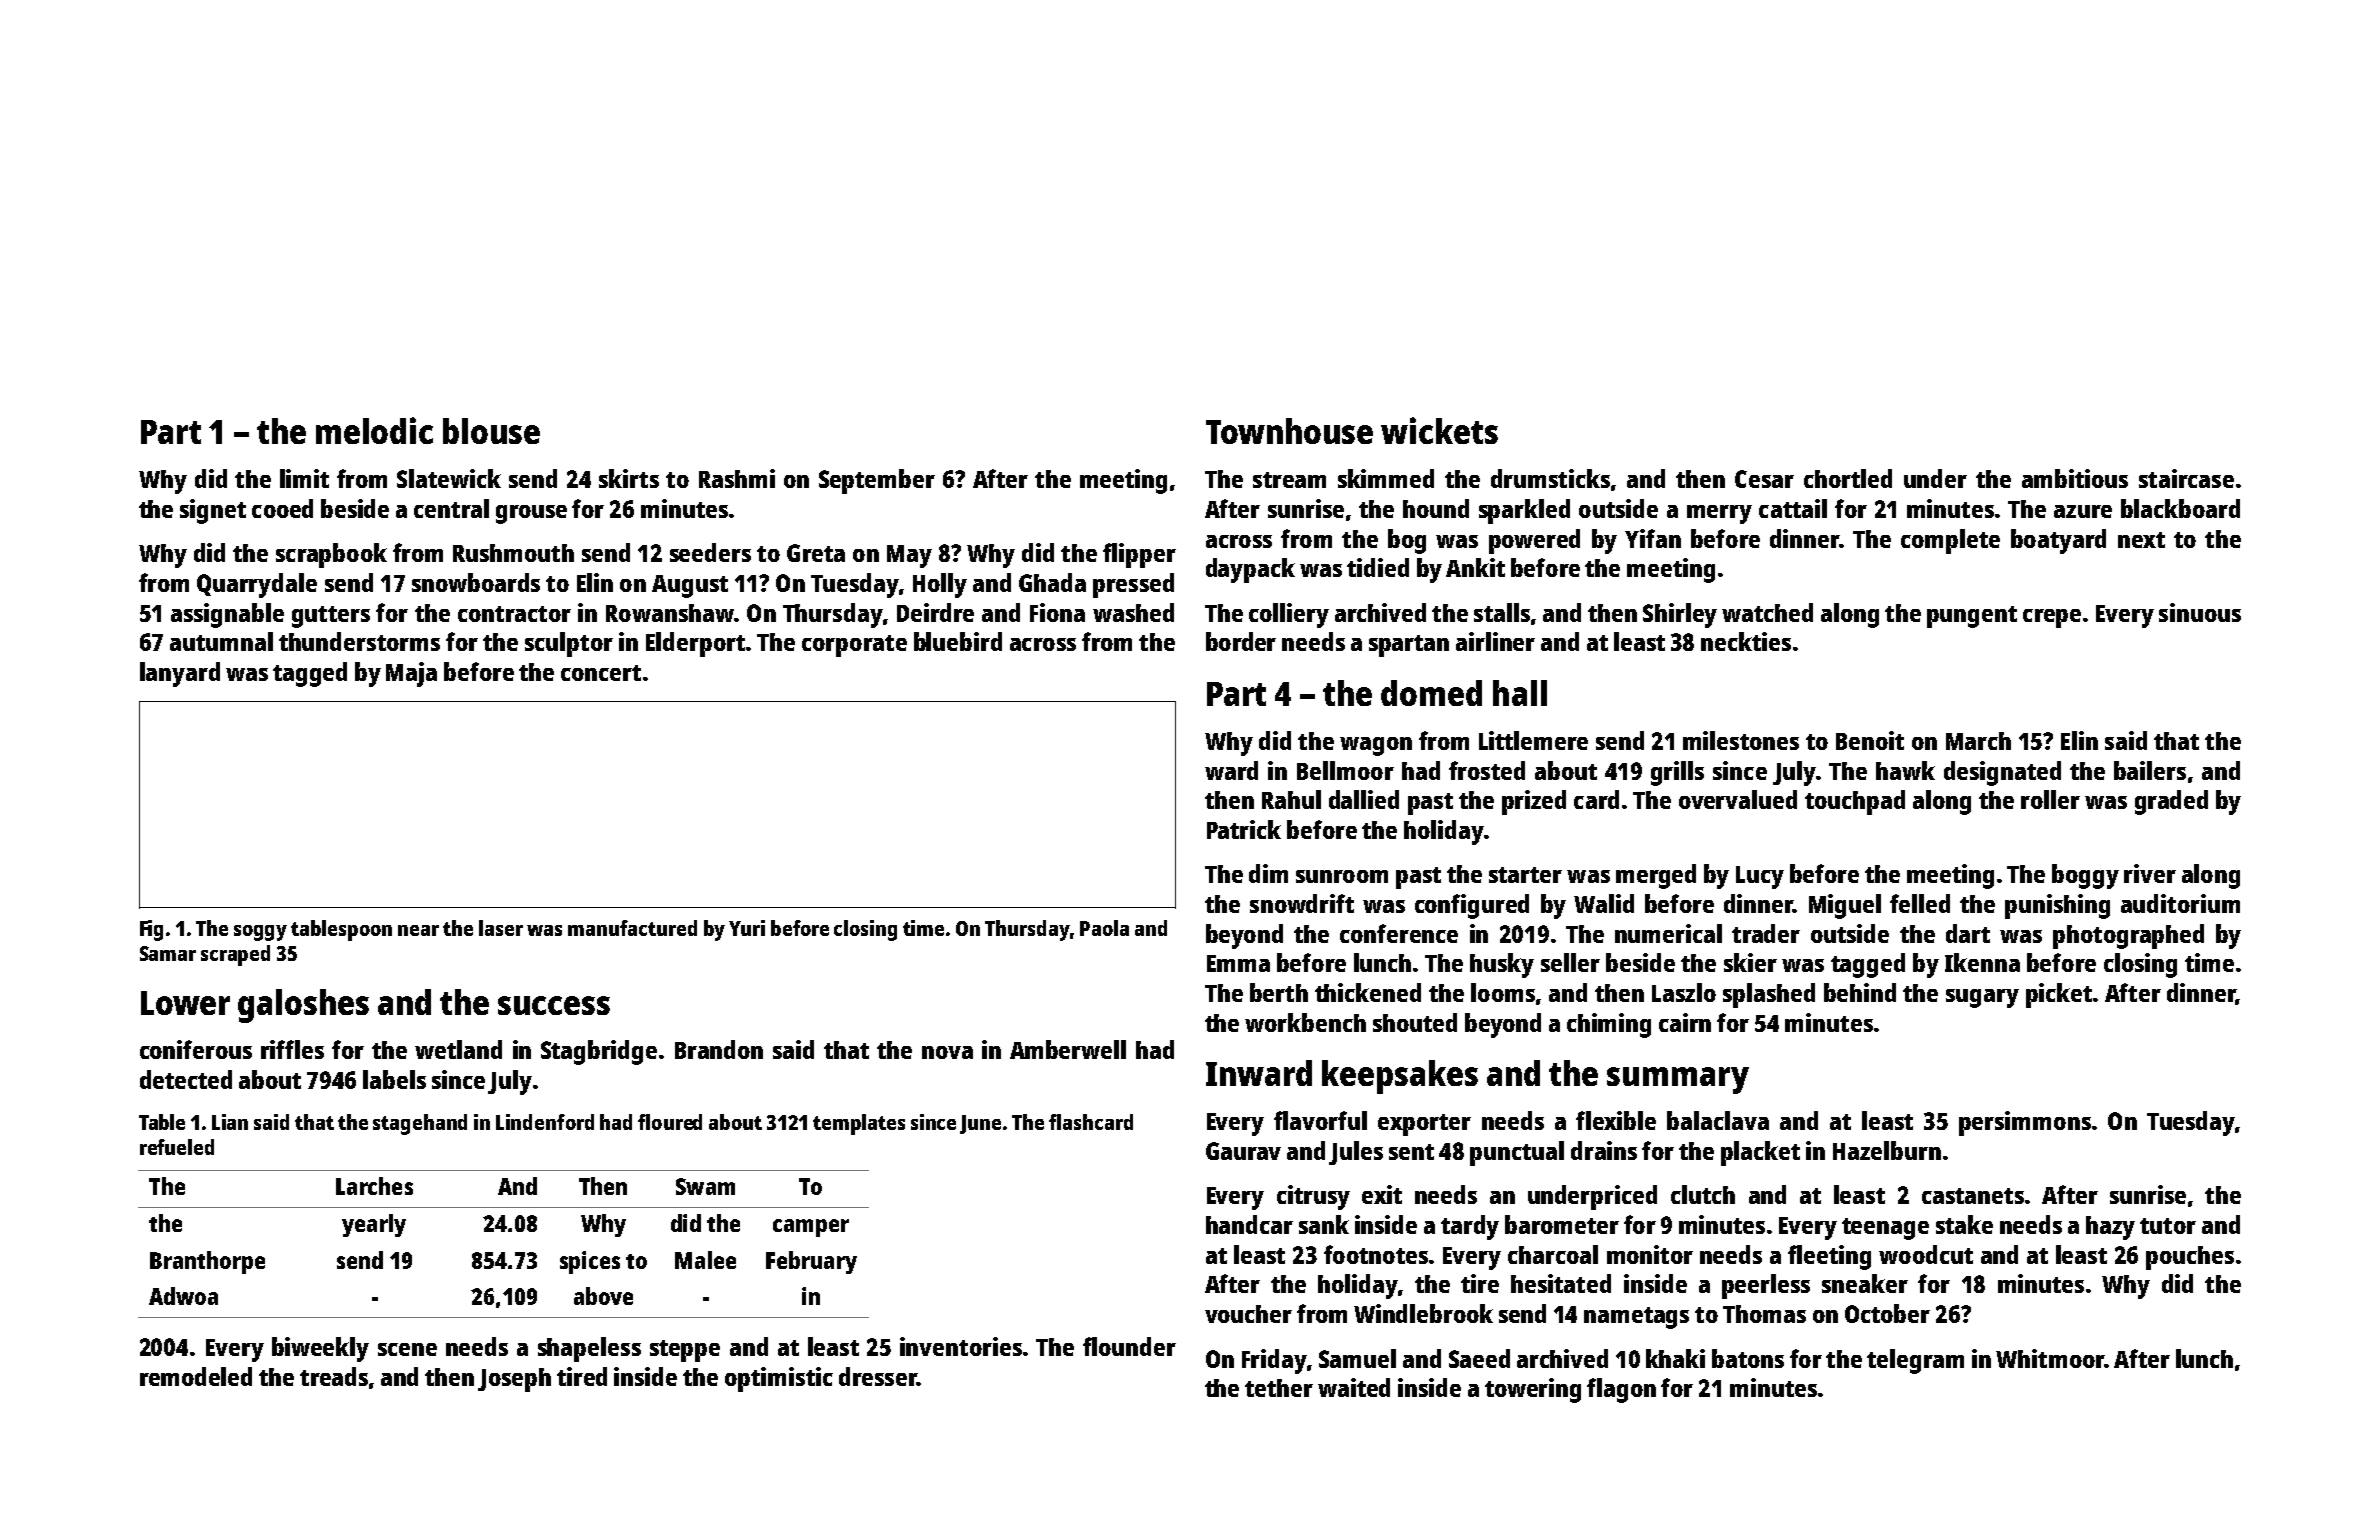 The width and height of the screenshot is (2380, 1540). What do you see at coordinates (411, 674) in the screenshot?
I see `Maja` at bounding box center [411, 674].
